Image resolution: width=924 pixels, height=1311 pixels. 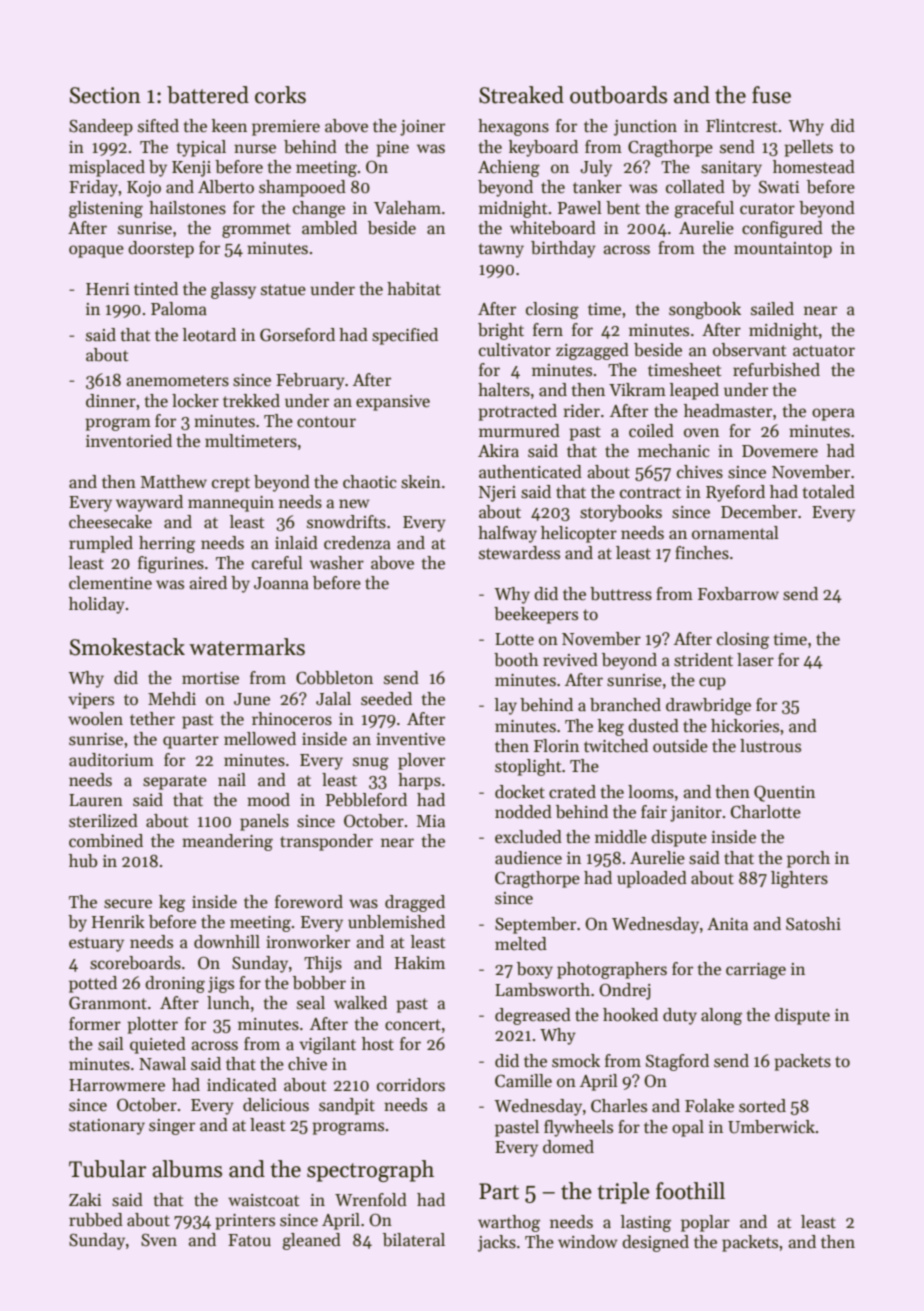 I want to click on hexagons, so click(x=513, y=127).
